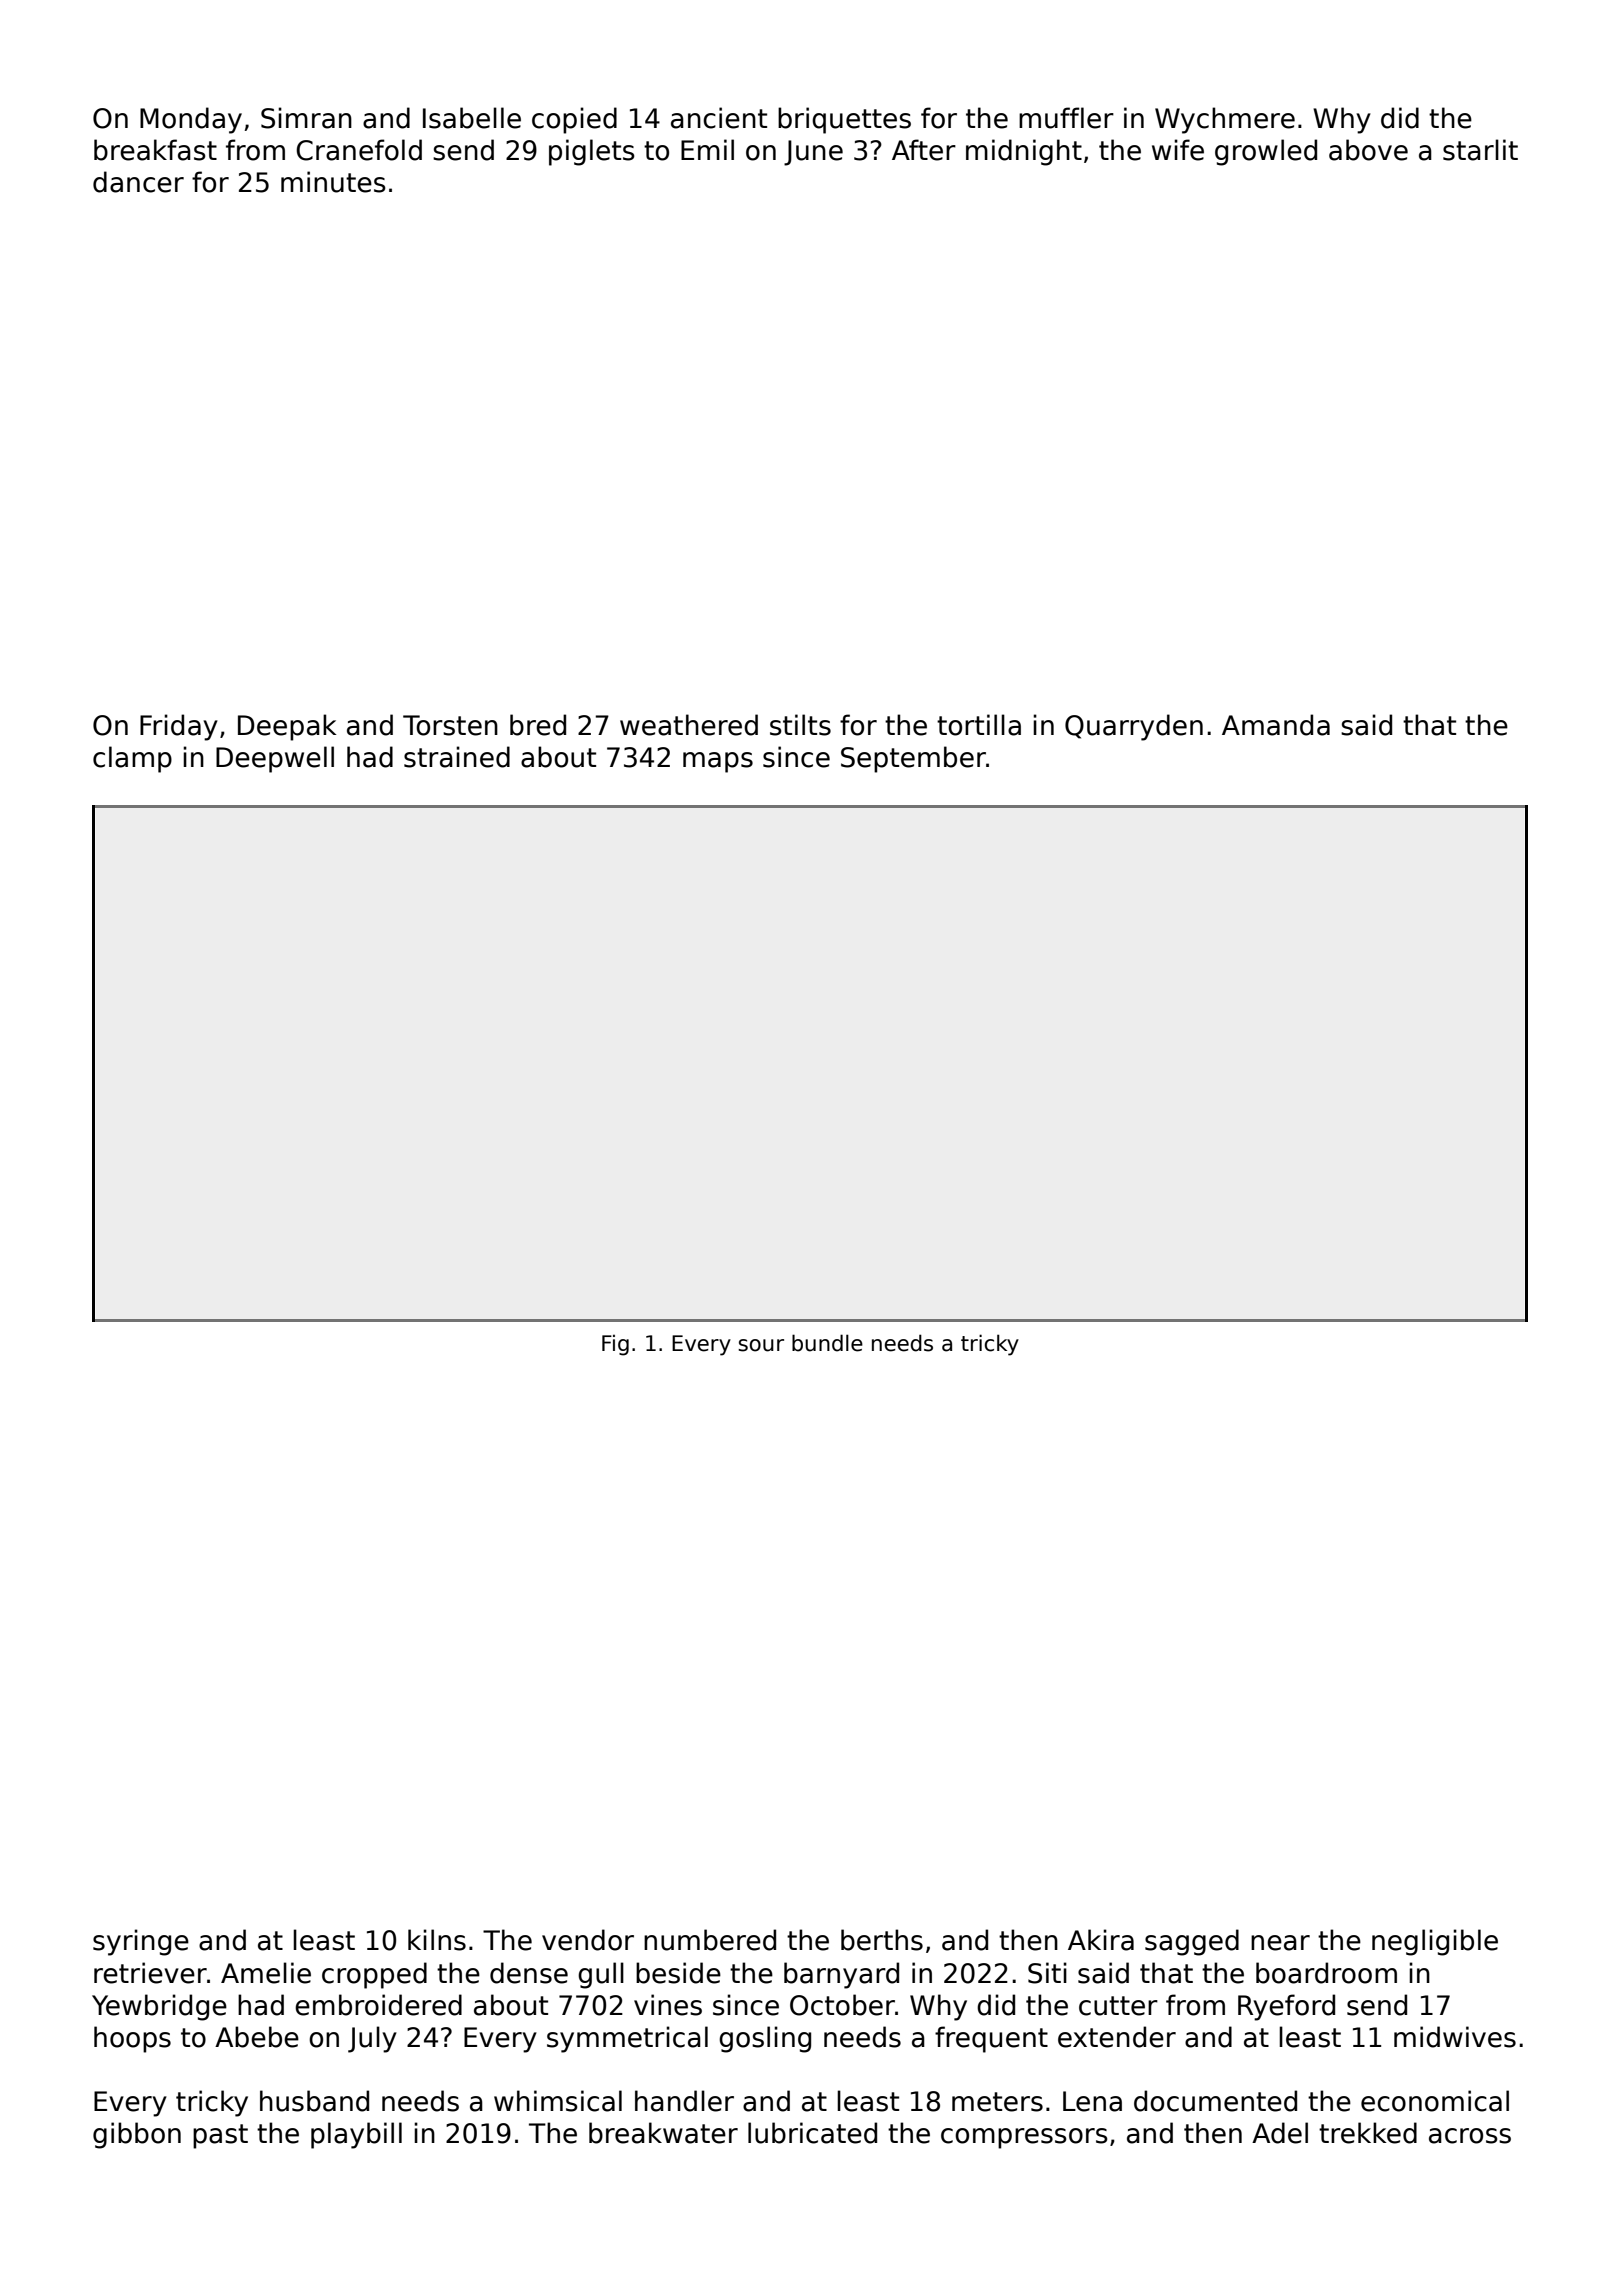  Describe the element at coordinates (372, 2039) in the document. I see `July` at that location.
